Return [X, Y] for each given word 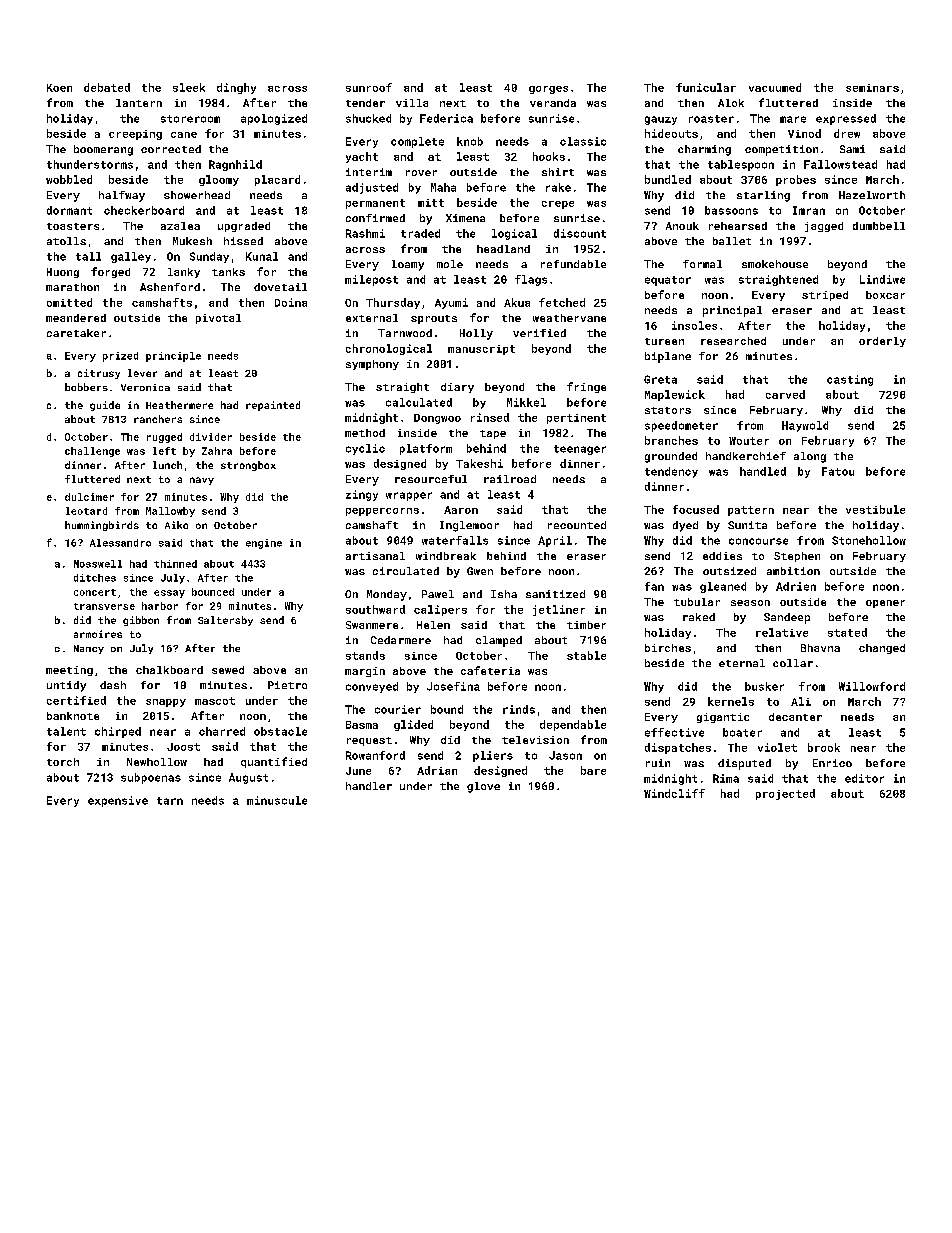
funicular [706, 87]
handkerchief [746, 456]
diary [457, 388]
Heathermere [179, 405]
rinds [519, 709]
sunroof [369, 87]
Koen [59, 88]
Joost [183, 747]
